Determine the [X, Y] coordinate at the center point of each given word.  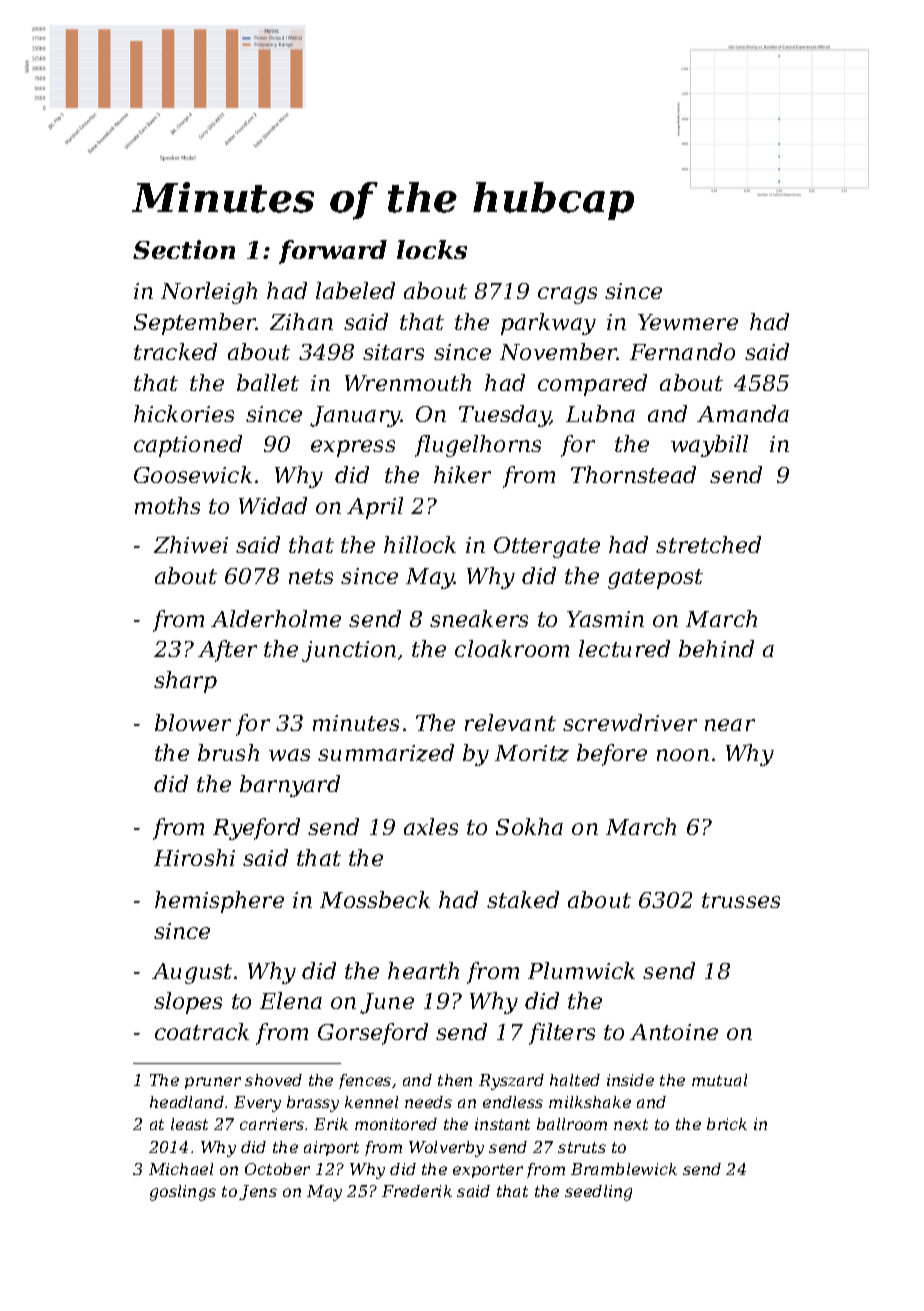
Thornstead [633, 474]
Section [184, 249]
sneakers [479, 618]
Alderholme [276, 618]
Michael [181, 1169]
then [455, 1080]
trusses [741, 900]
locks [432, 249]
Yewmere [688, 322]
